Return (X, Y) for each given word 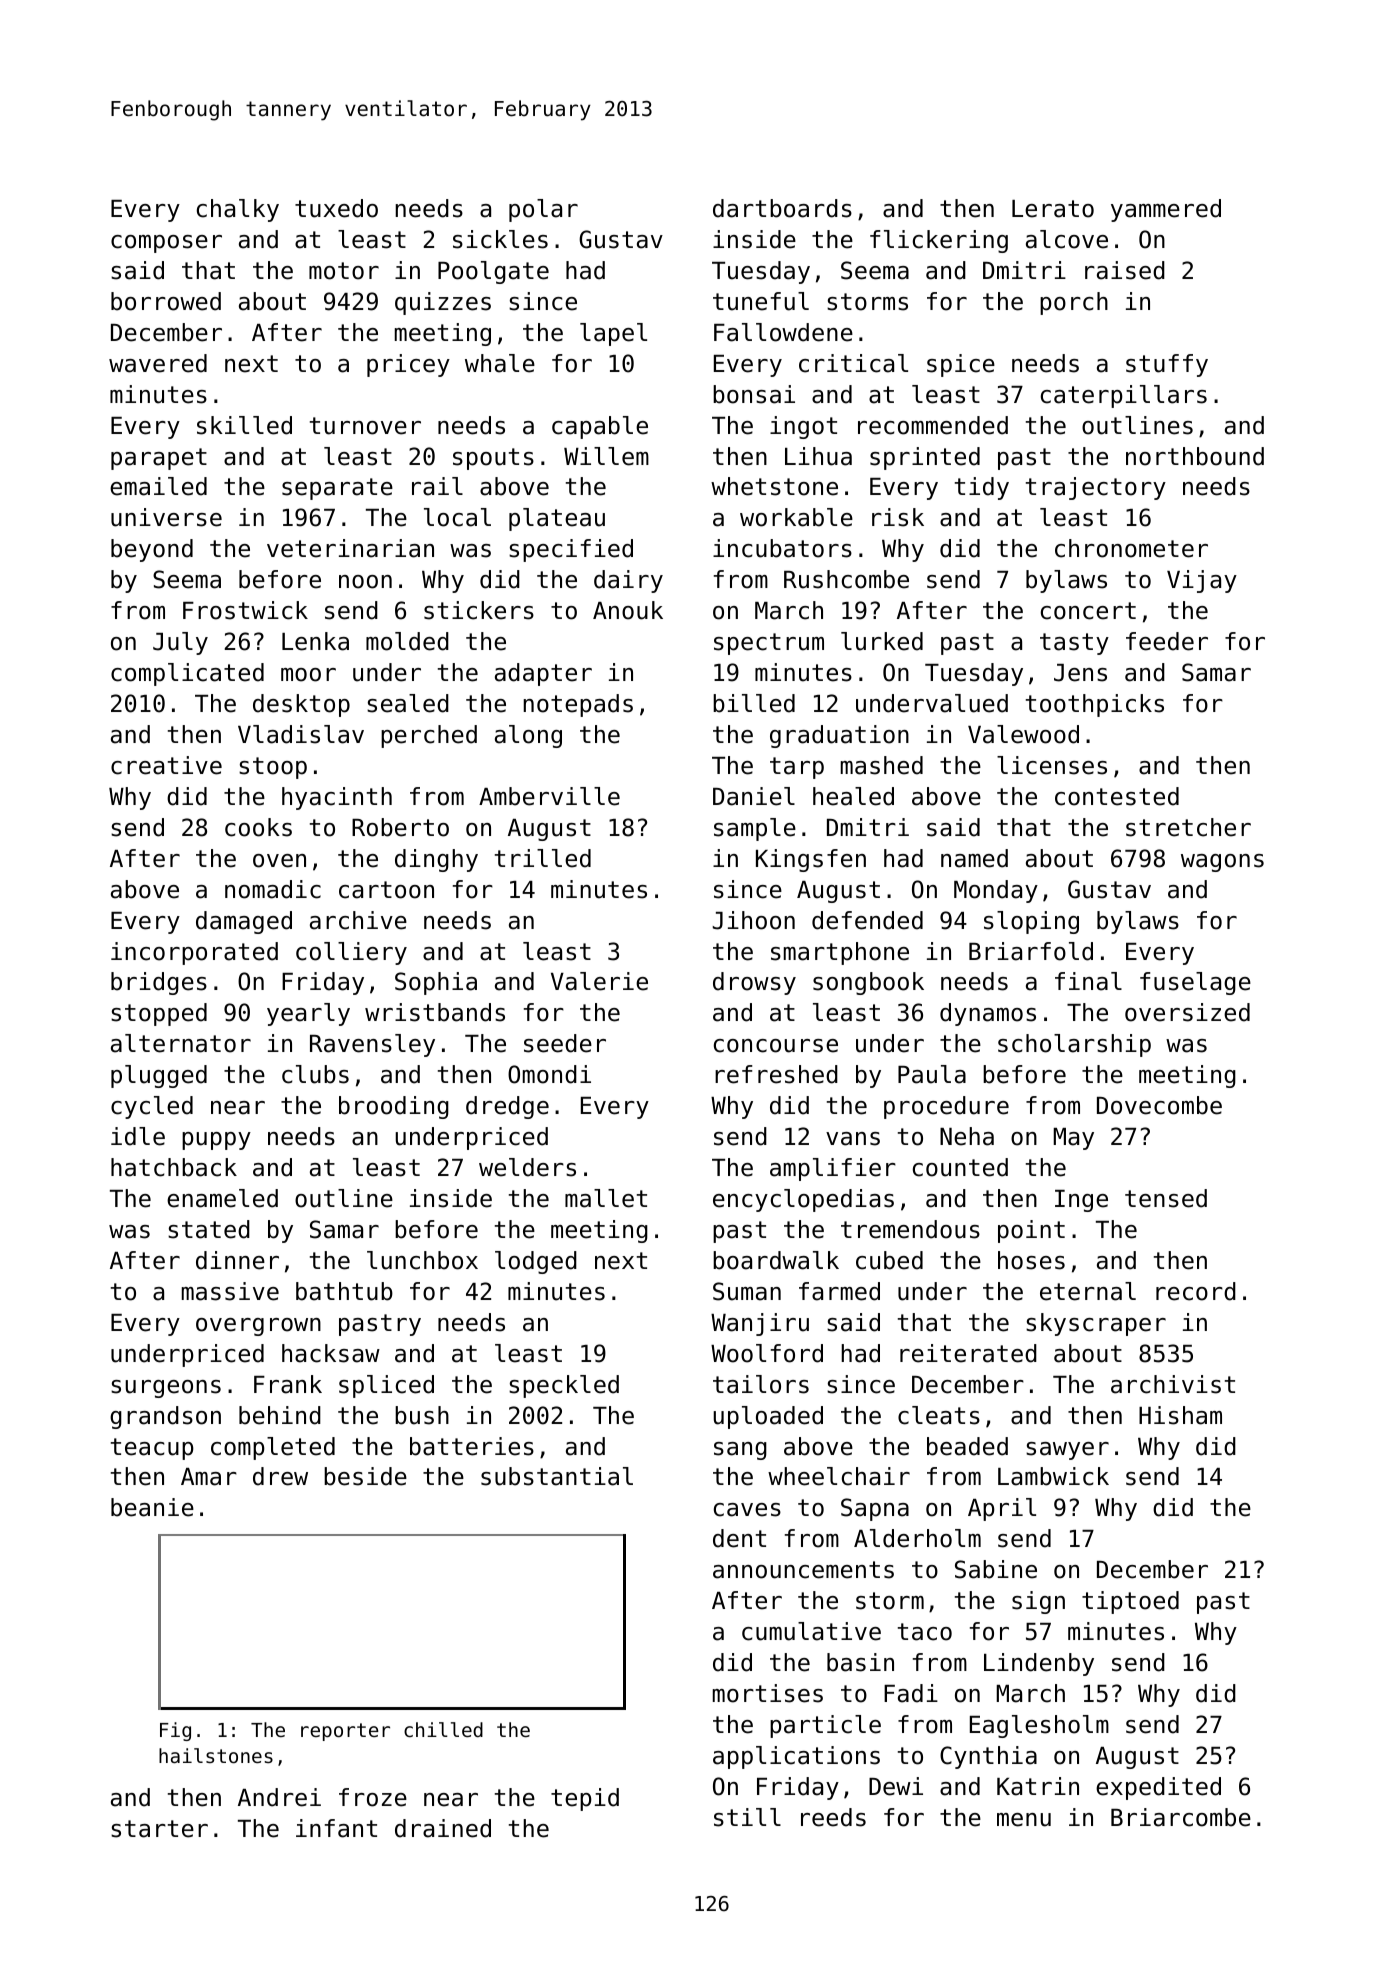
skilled (244, 425)
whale (500, 363)
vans (853, 1139)
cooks (258, 827)
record (1196, 1291)
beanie (152, 1507)
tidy (982, 488)
